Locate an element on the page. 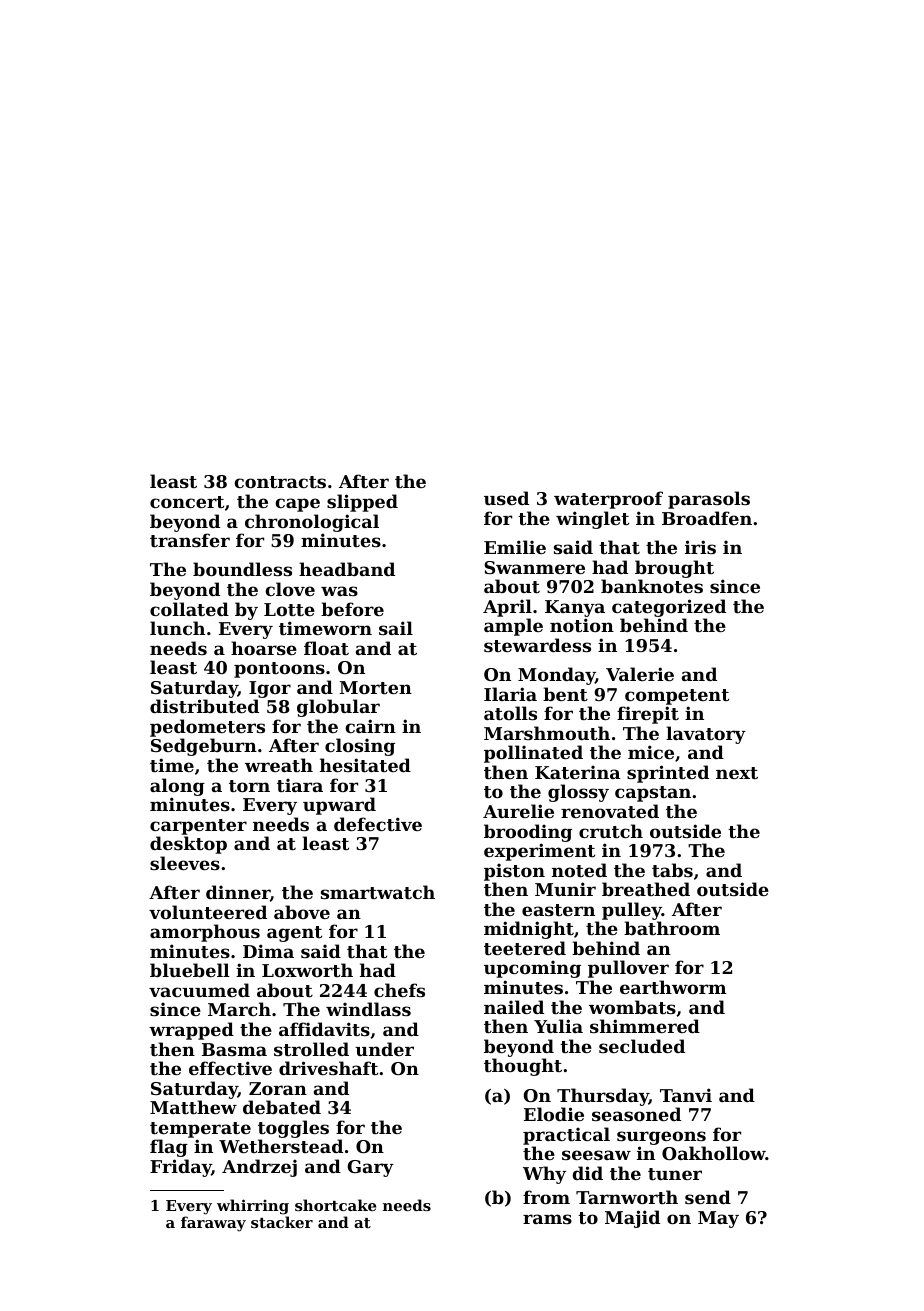  waterproof is located at coordinates (608, 500).
